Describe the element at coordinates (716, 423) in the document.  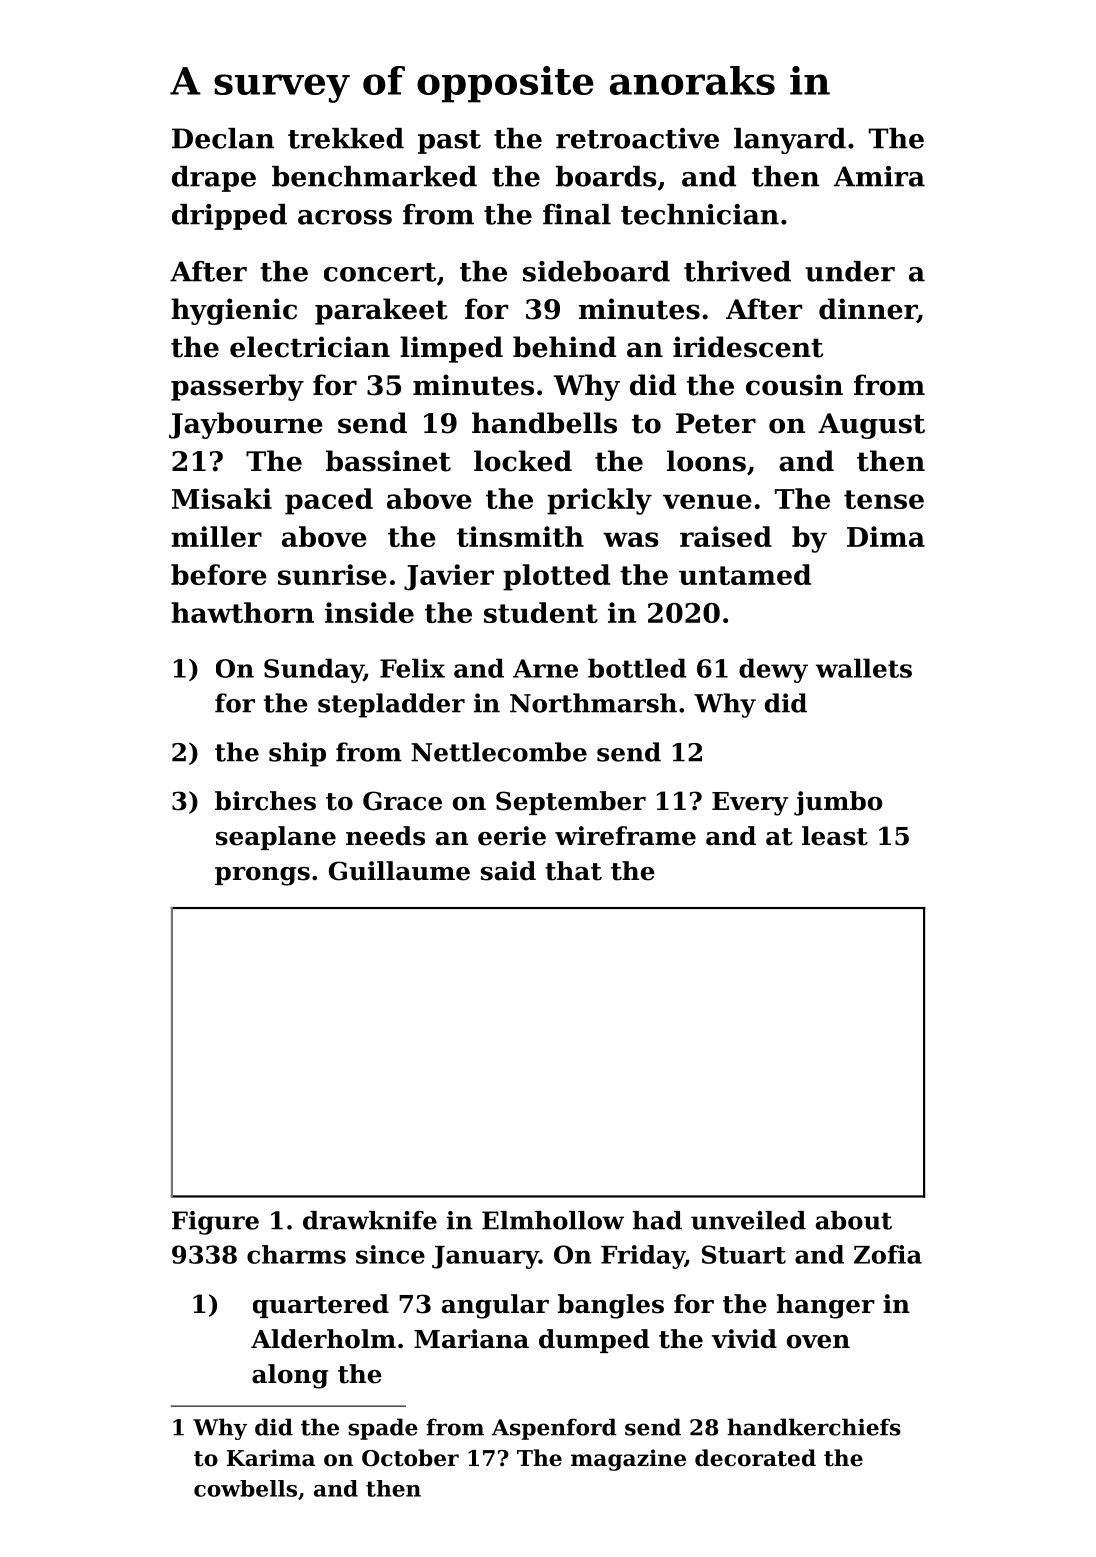
I see `Peter` at that location.
